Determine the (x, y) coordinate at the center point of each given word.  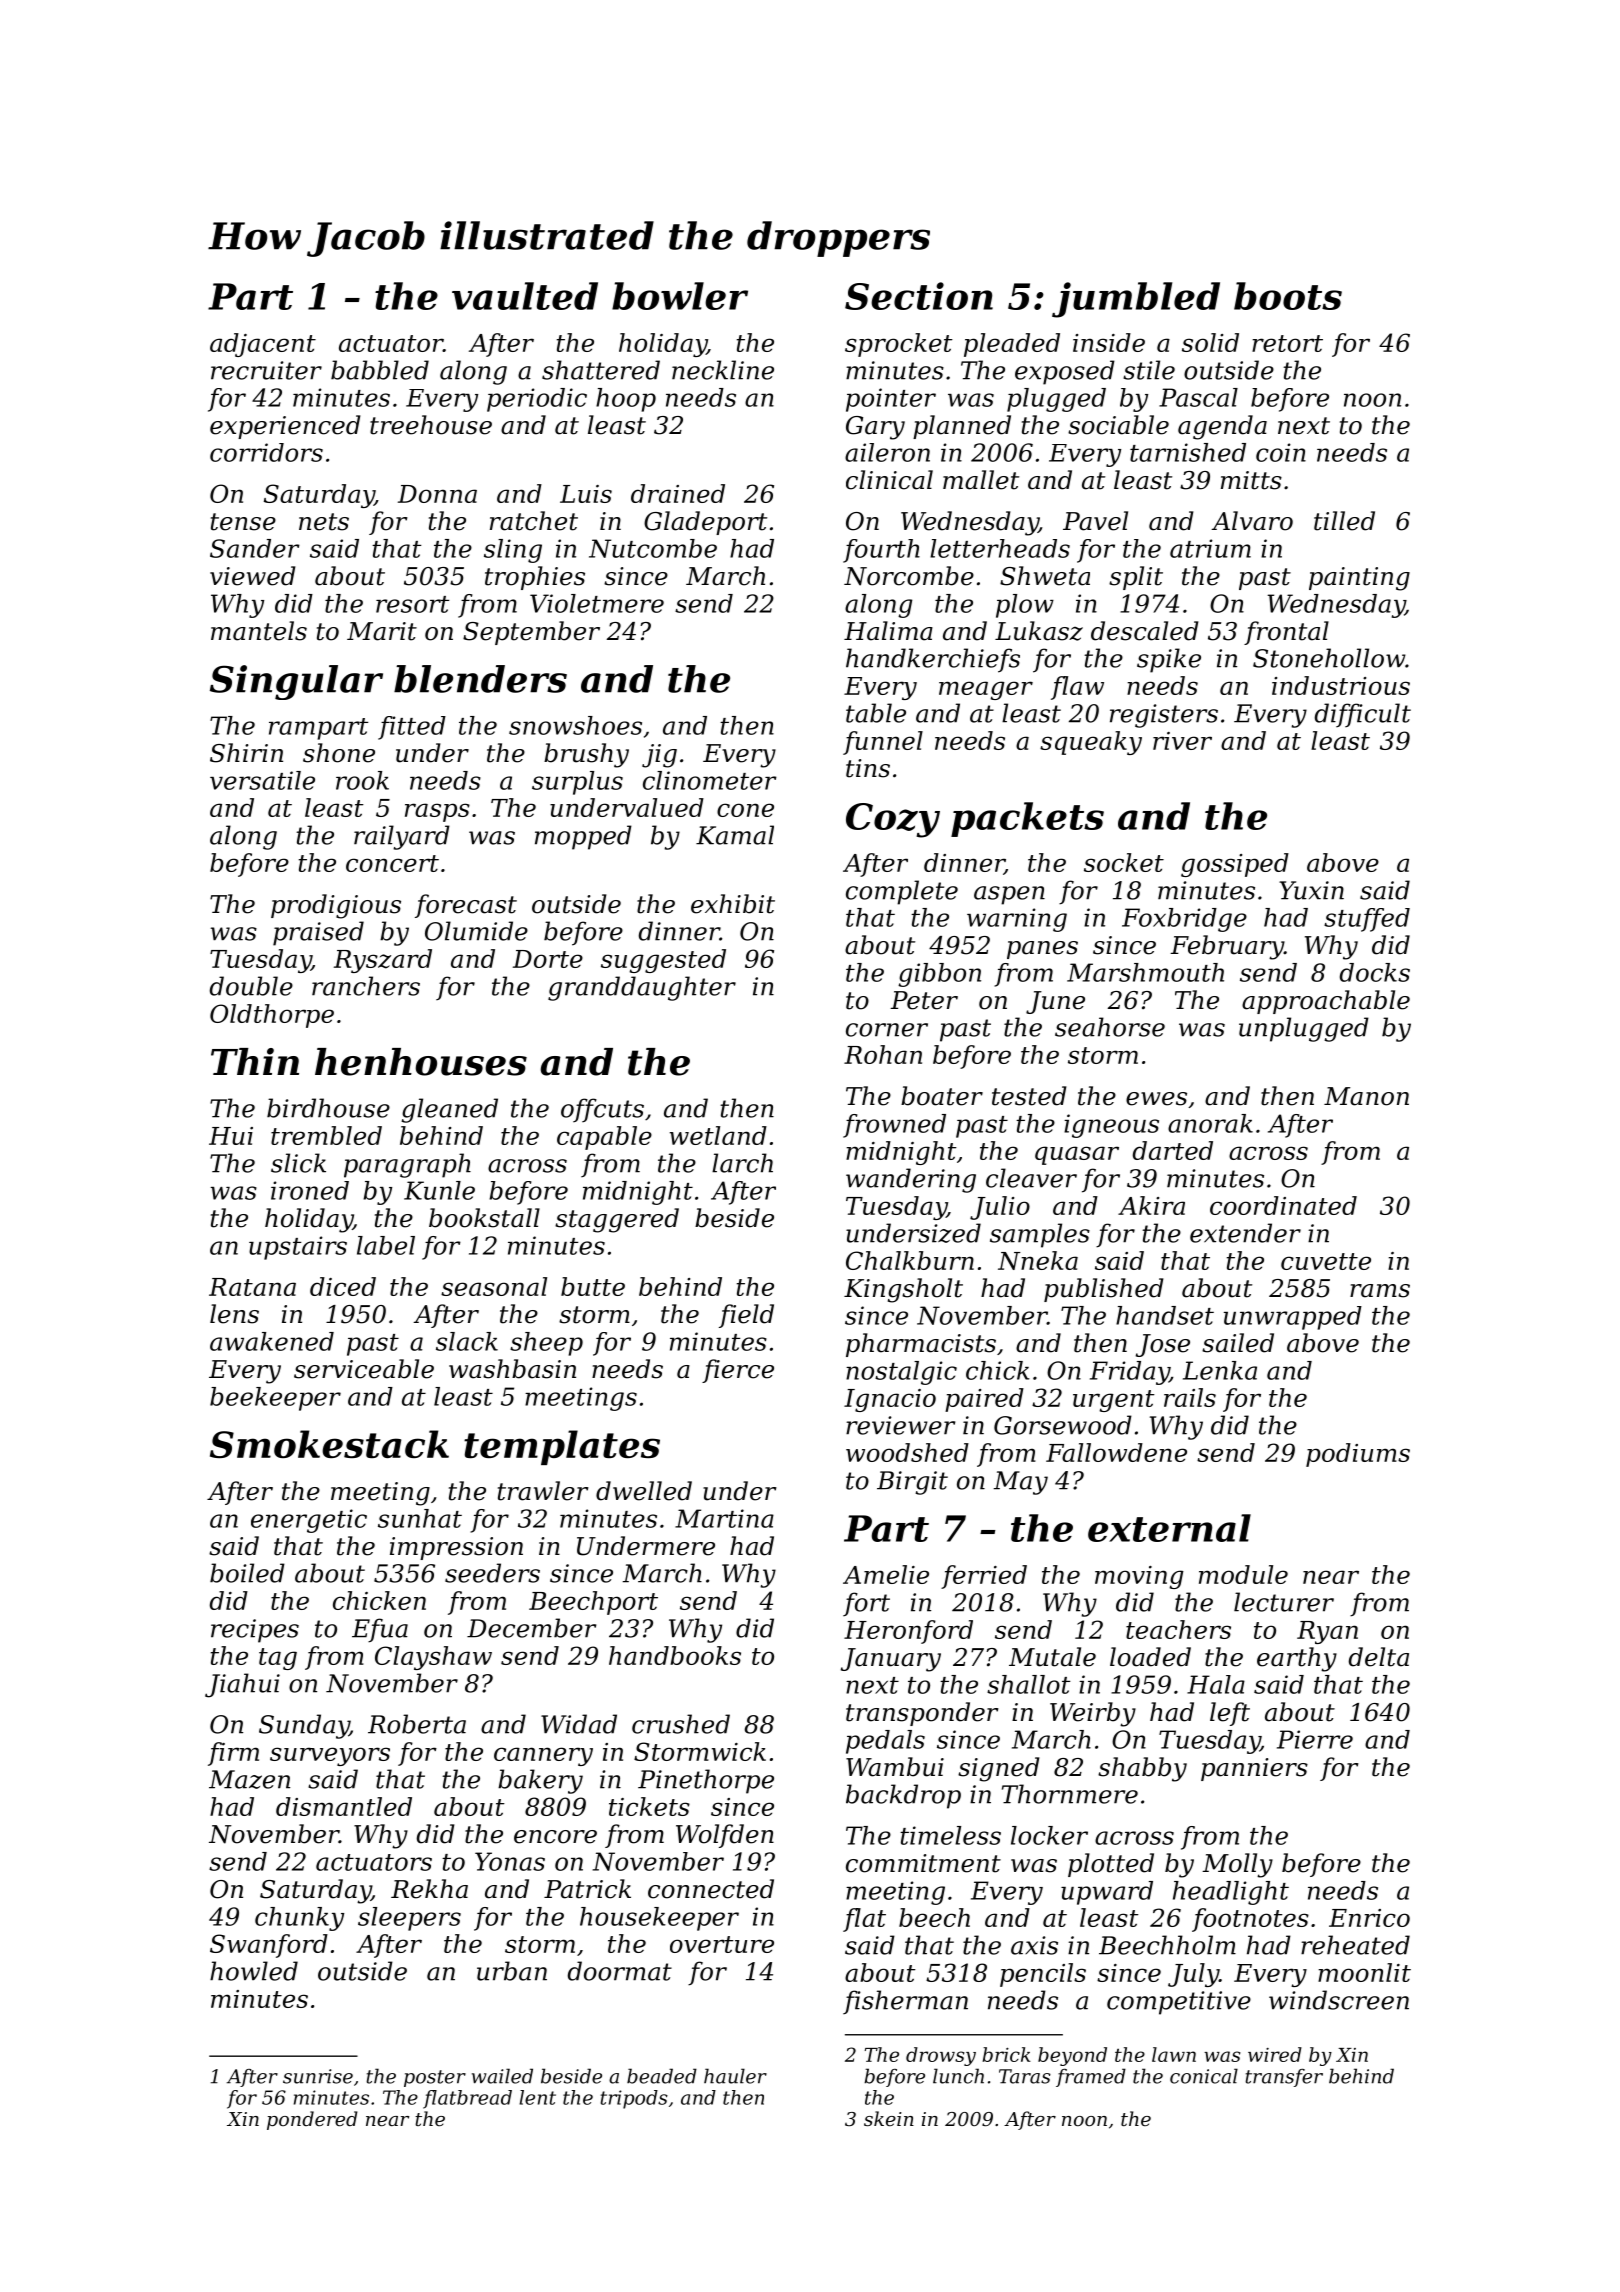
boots (1288, 296)
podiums (1358, 1455)
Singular (296, 682)
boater (942, 1096)
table (876, 713)
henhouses (421, 1062)
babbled (380, 370)
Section (919, 296)
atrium (1210, 548)
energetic (309, 1521)
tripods (634, 2099)
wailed (502, 2076)
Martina (724, 1518)
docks (1375, 972)
